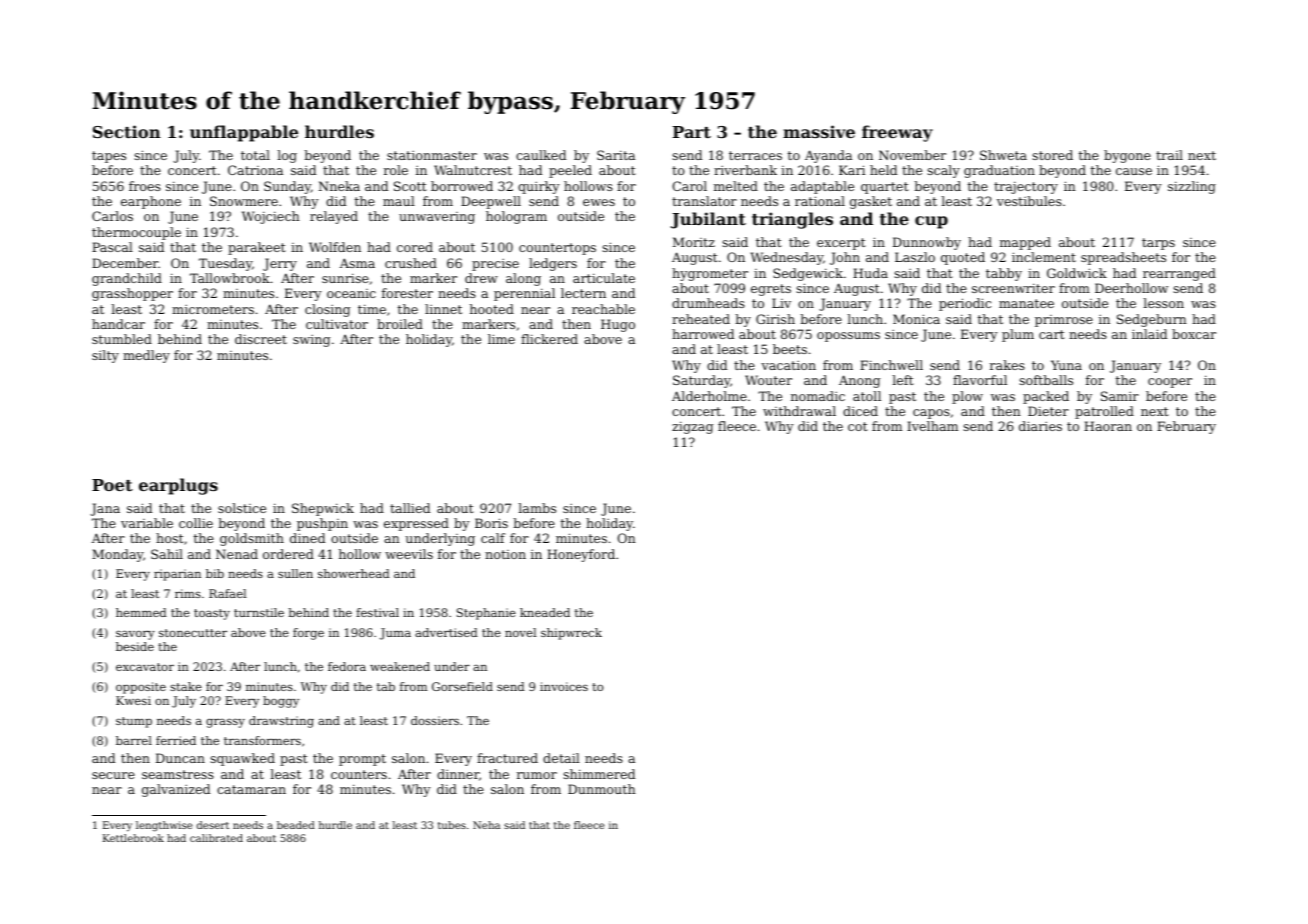 This screenshot has height=924, width=1308. What do you see at coordinates (105, 356) in the screenshot?
I see `silty` at bounding box center [105, 356].
